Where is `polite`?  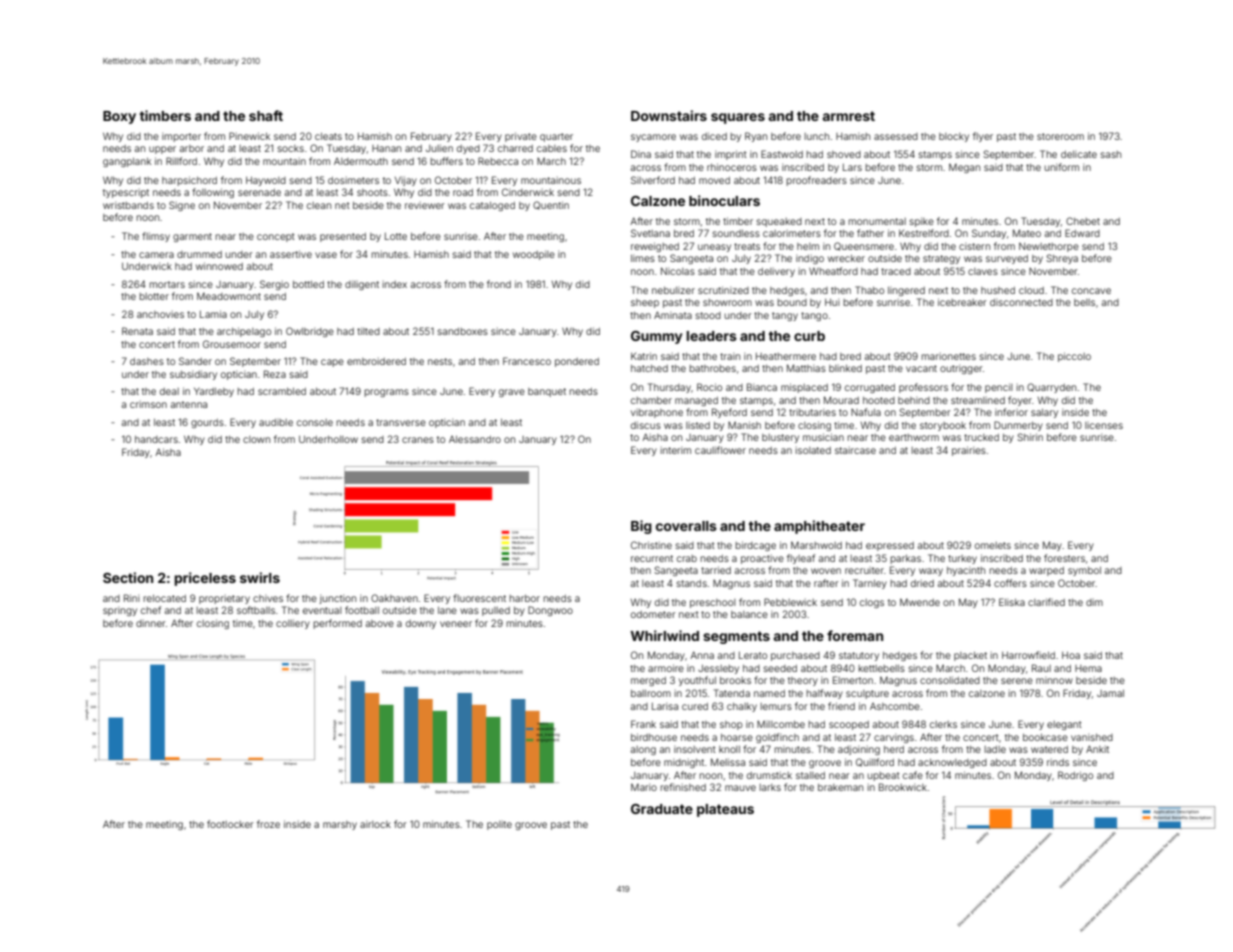
polite is located at coordinates (499, 825).
